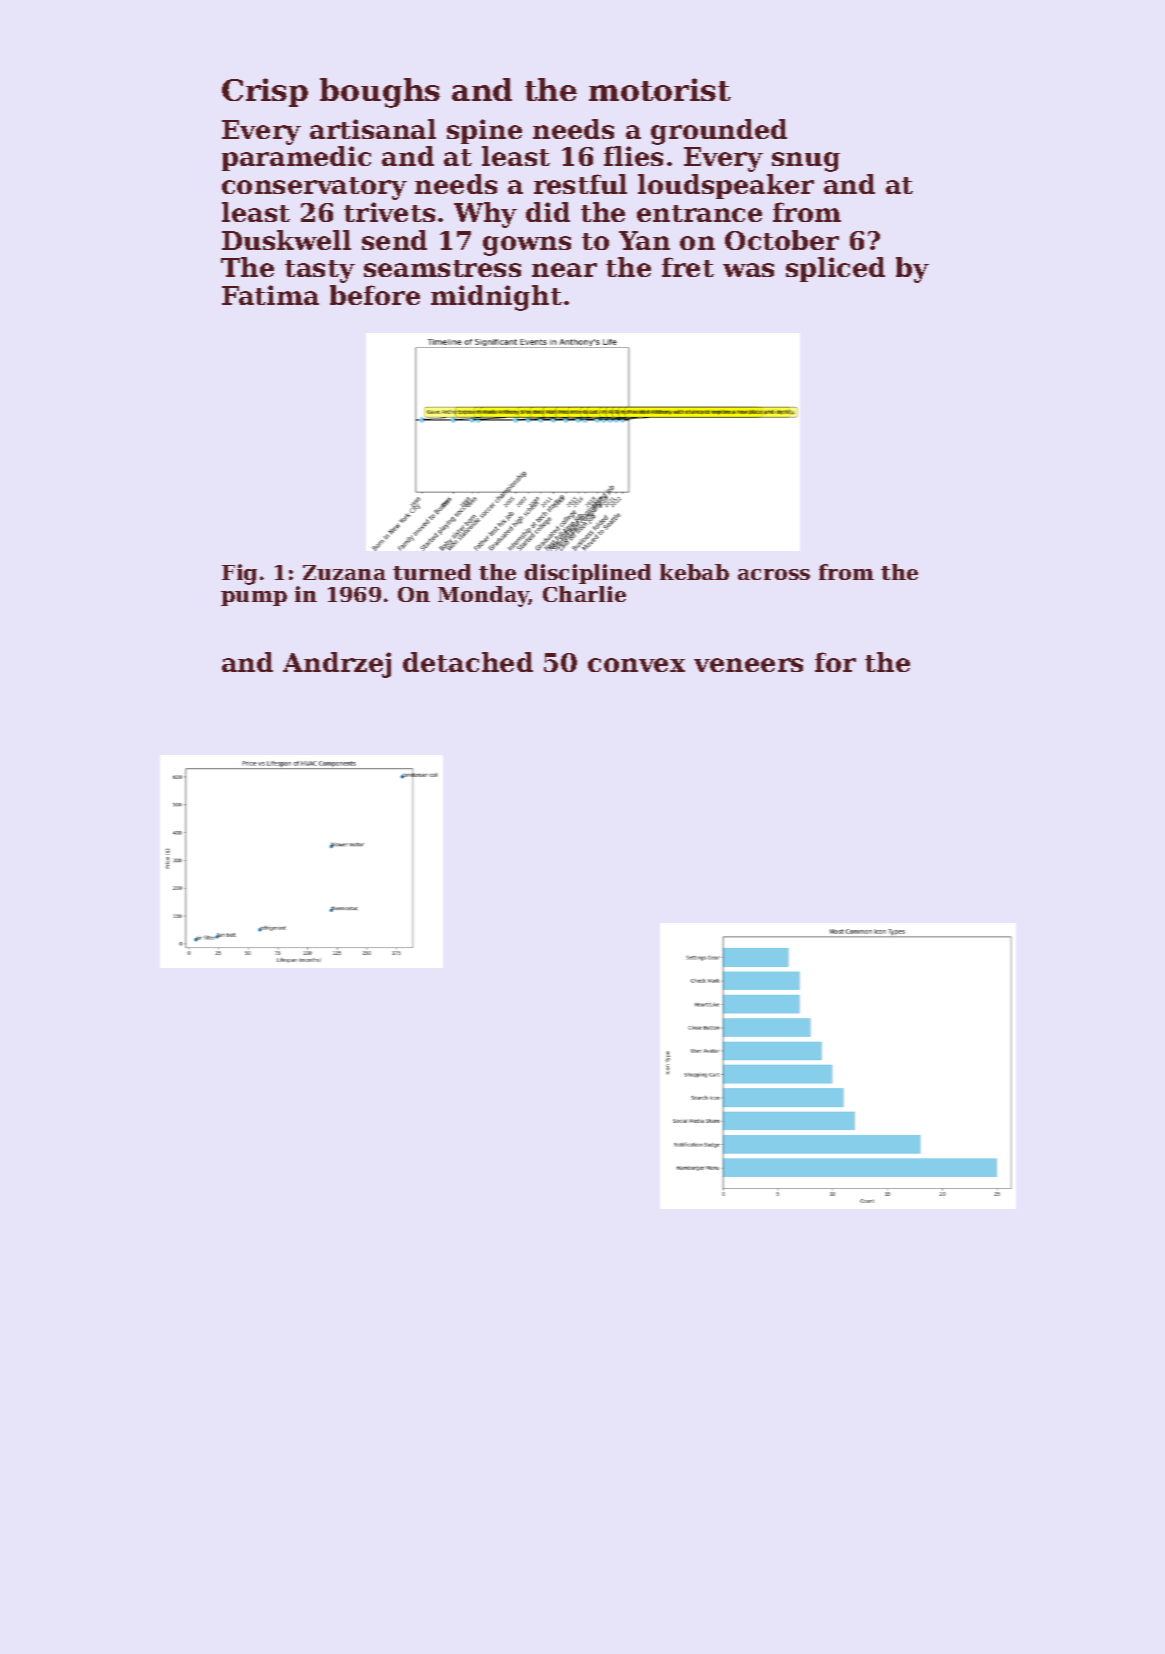  What do you see at coordinates (254, 598) in the page?
I see `pump` at bounding box center [254, 598].
